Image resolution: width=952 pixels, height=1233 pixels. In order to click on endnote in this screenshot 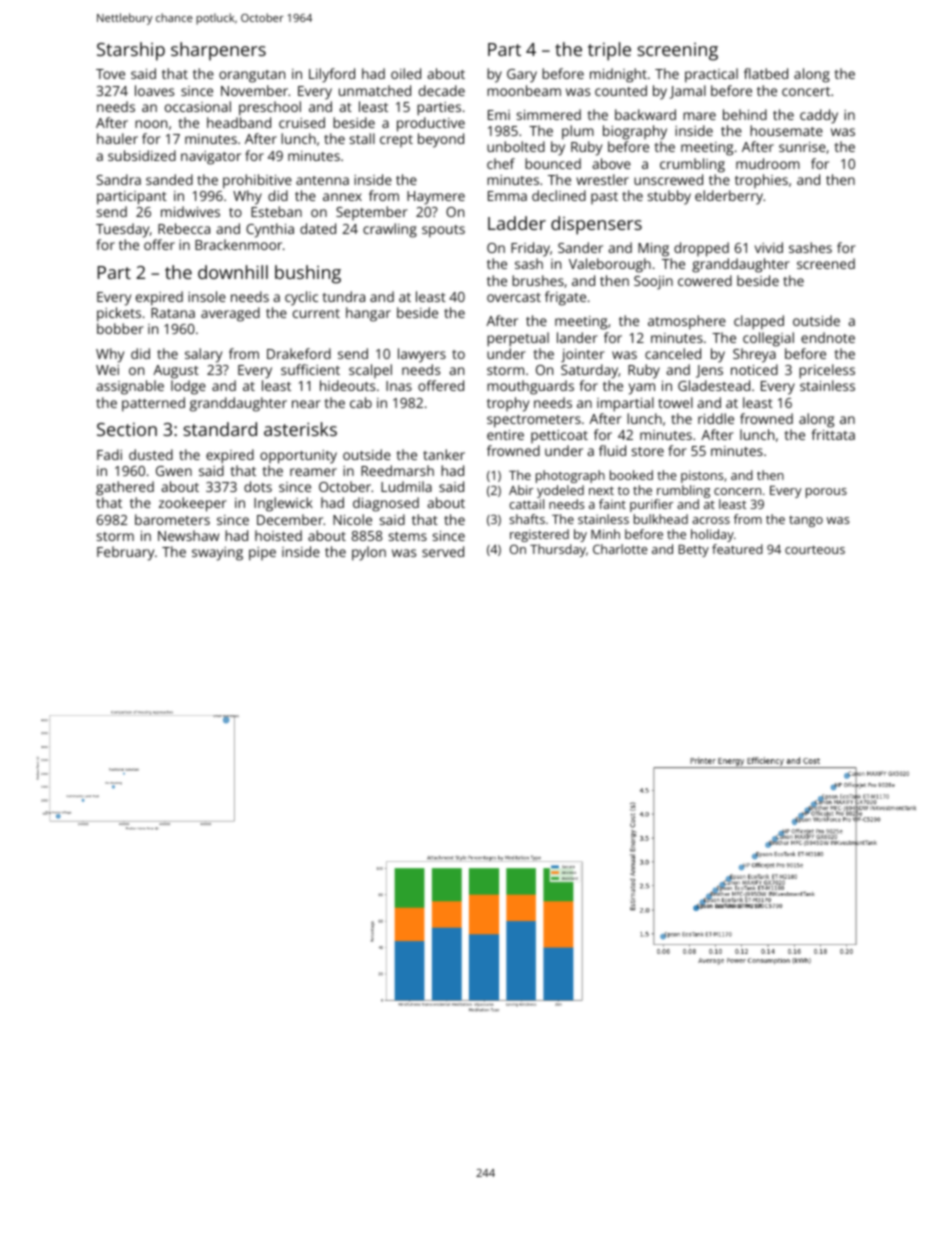, I will do `click(828, 337)`.
